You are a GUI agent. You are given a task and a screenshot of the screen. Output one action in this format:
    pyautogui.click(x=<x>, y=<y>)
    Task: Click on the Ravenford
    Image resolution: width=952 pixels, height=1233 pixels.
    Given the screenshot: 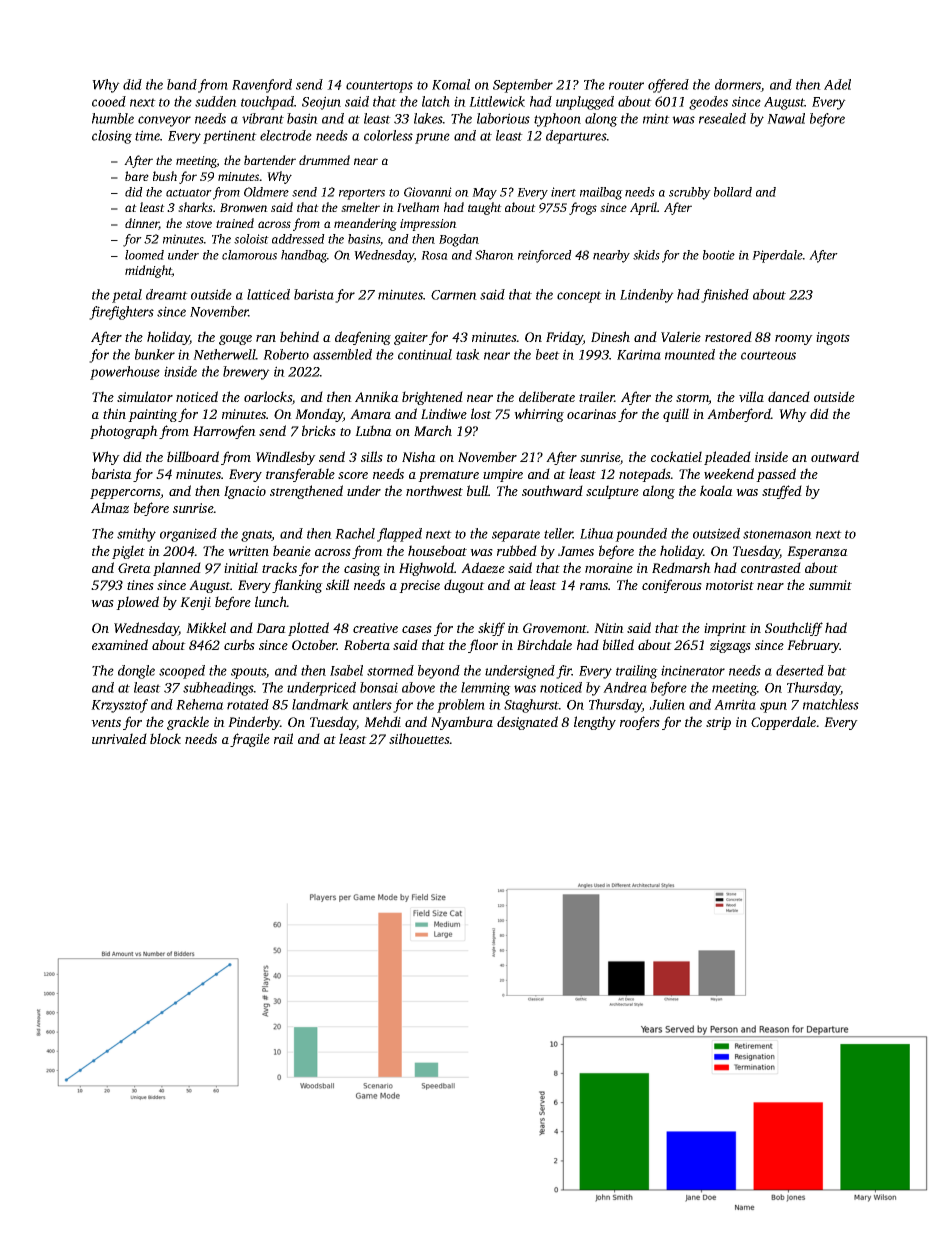 What is the action you would take?
    pyautogui.click(x=262, y=86)
